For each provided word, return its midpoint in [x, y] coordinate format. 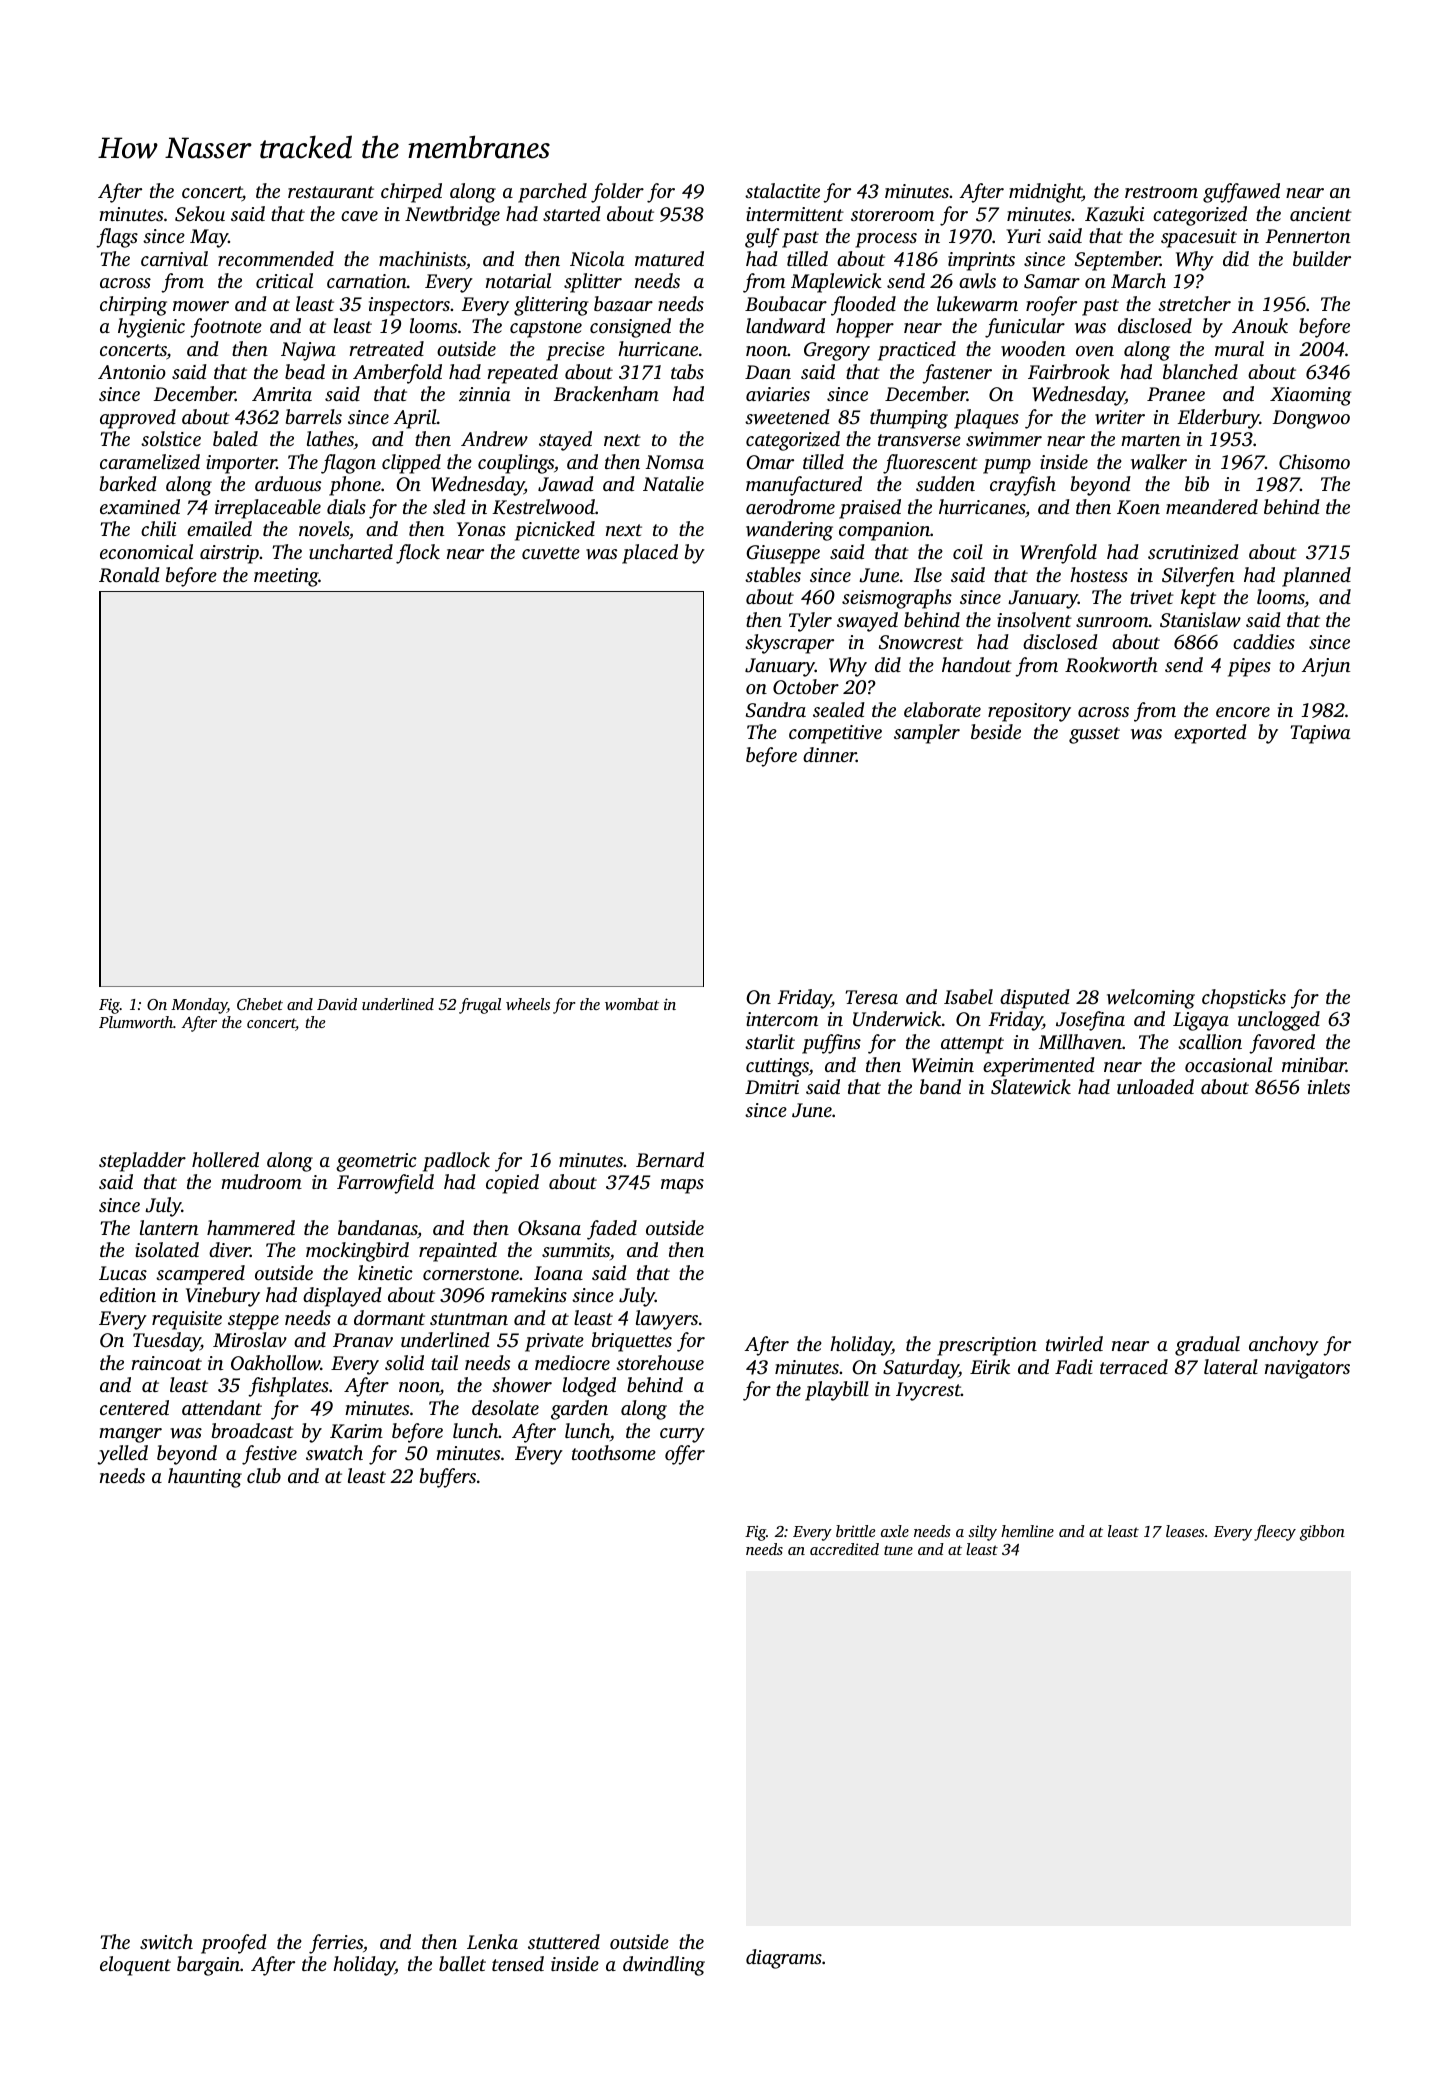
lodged [589, 1387]
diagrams [784, 1959]
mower [201, 306]
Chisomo [1314, 462]
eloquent [135, 1966]
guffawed [1241, 193]
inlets [1329, 1086]
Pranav [363, 1340]
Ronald [129, 575]
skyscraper [789, 644]
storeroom [892, 215]
